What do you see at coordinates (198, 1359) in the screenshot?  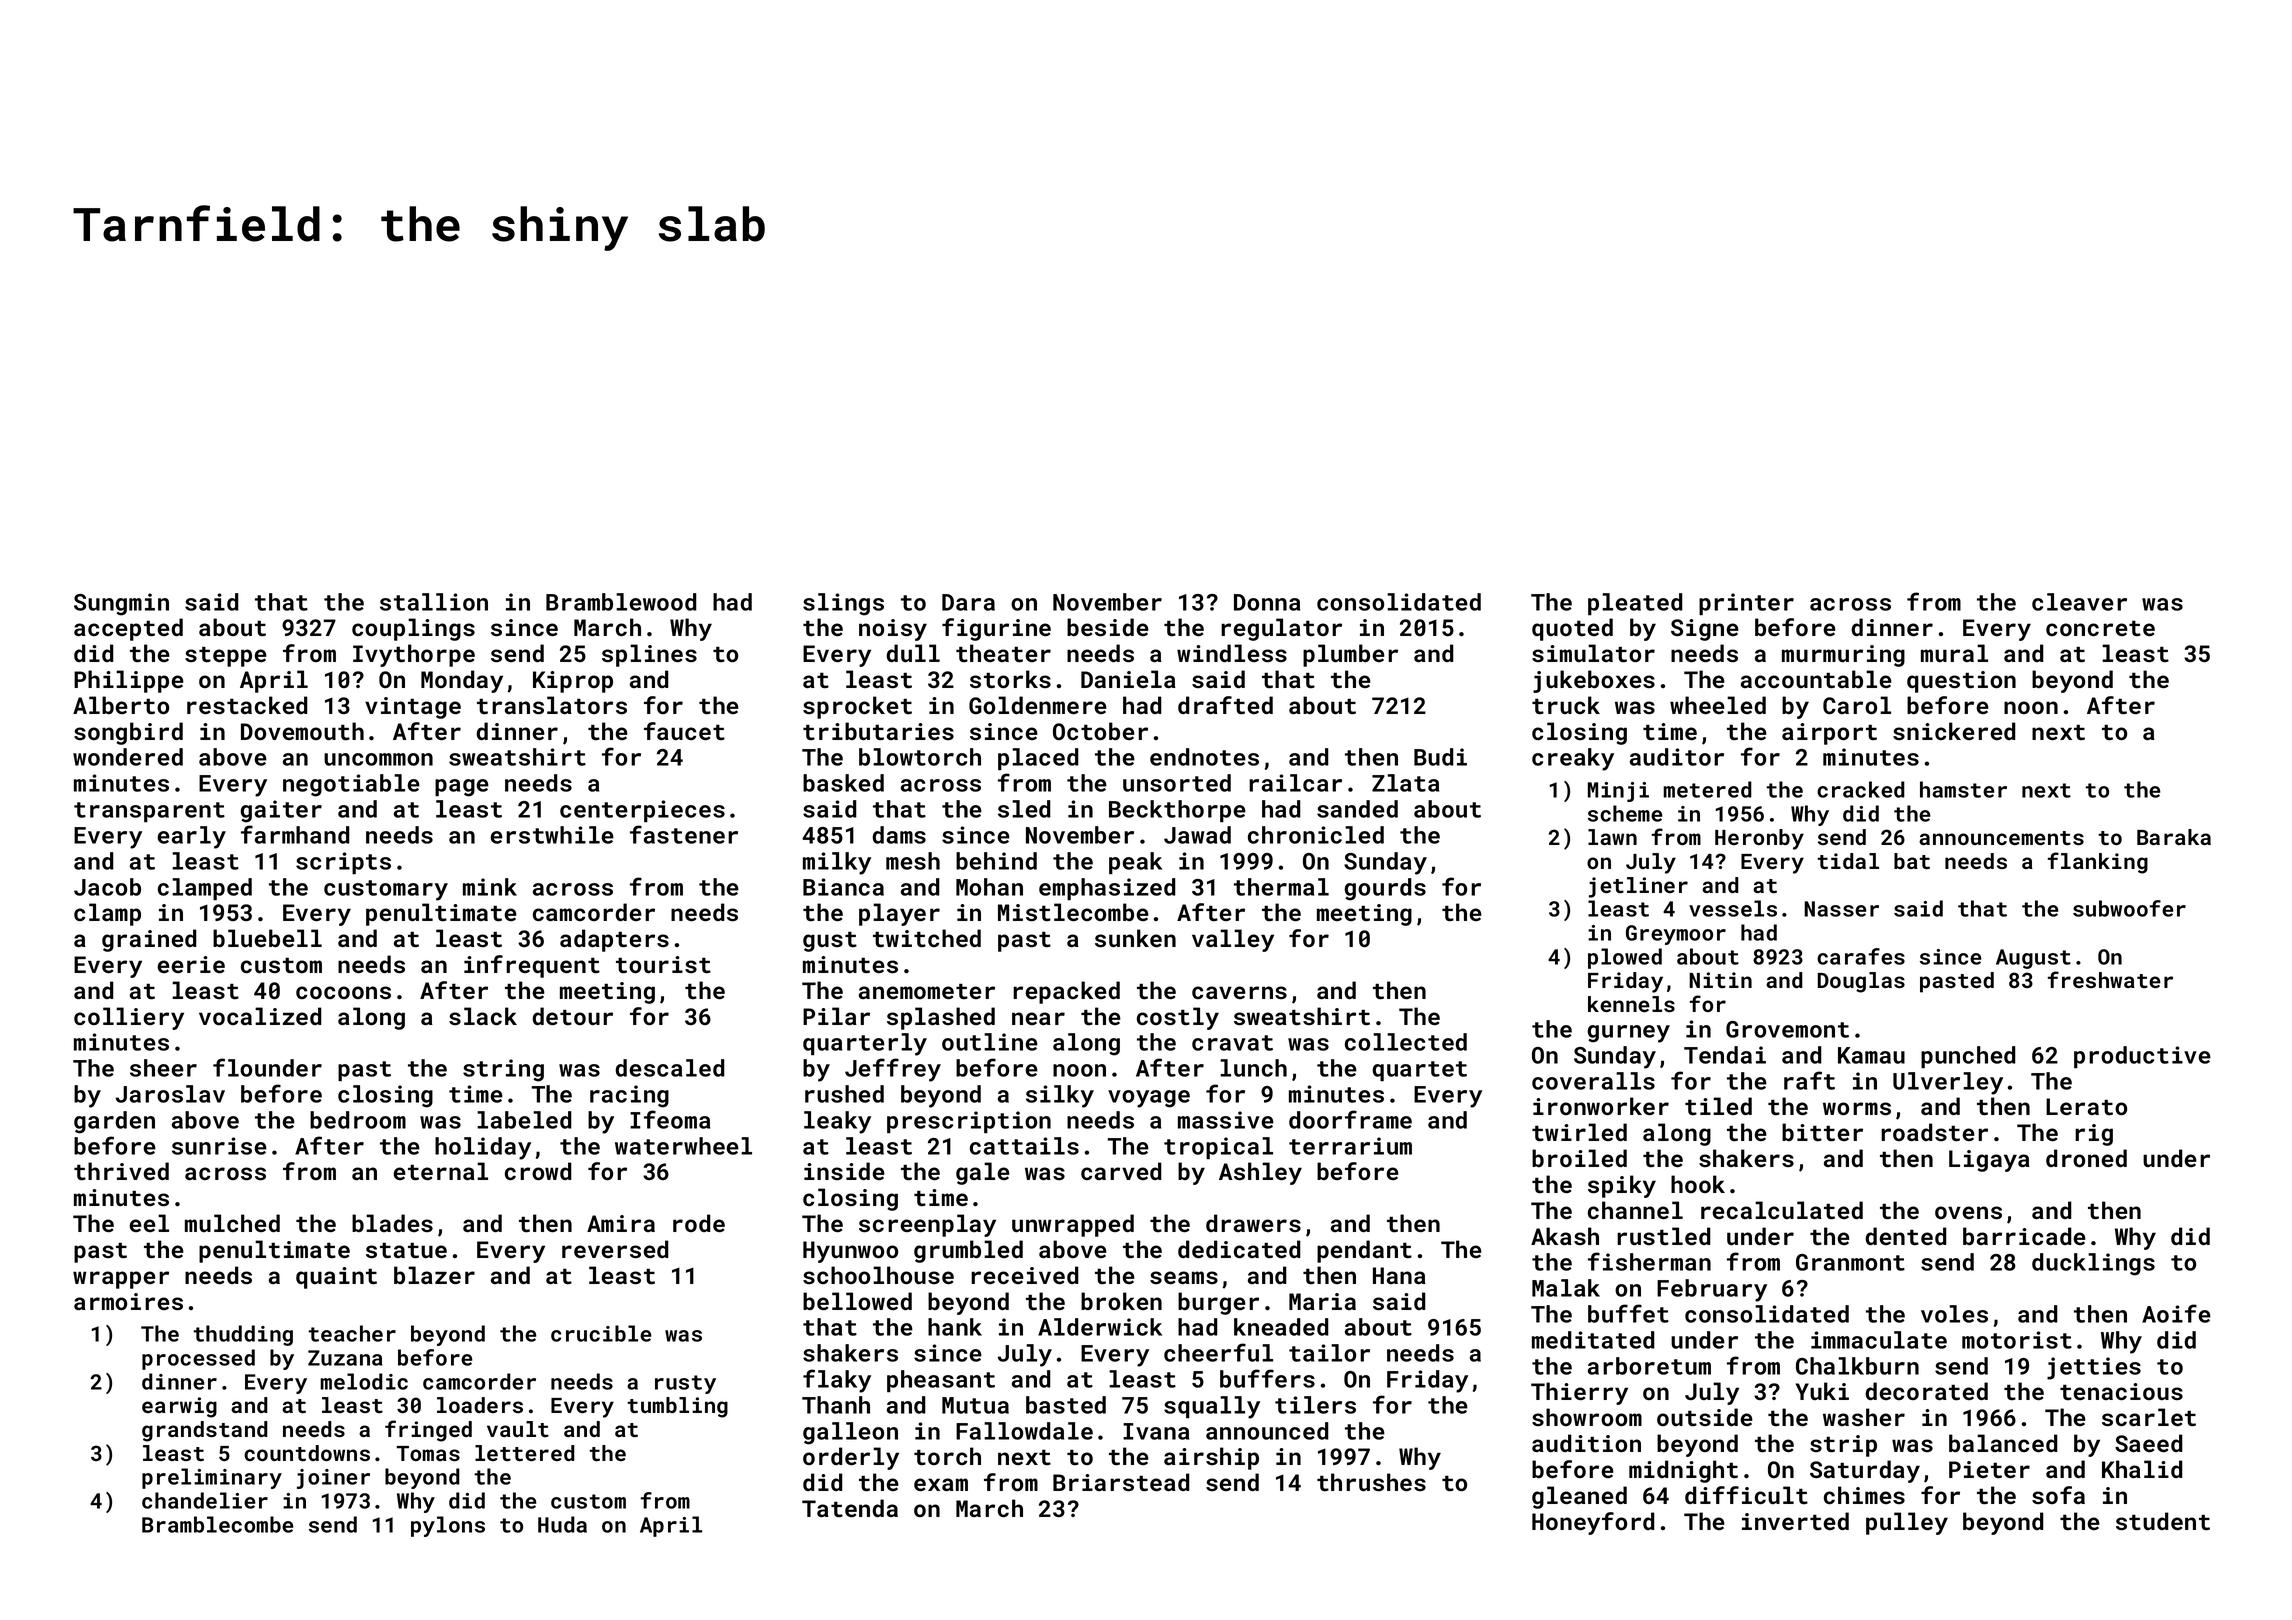 I see `processed` at bounding box center [198, 1359].
